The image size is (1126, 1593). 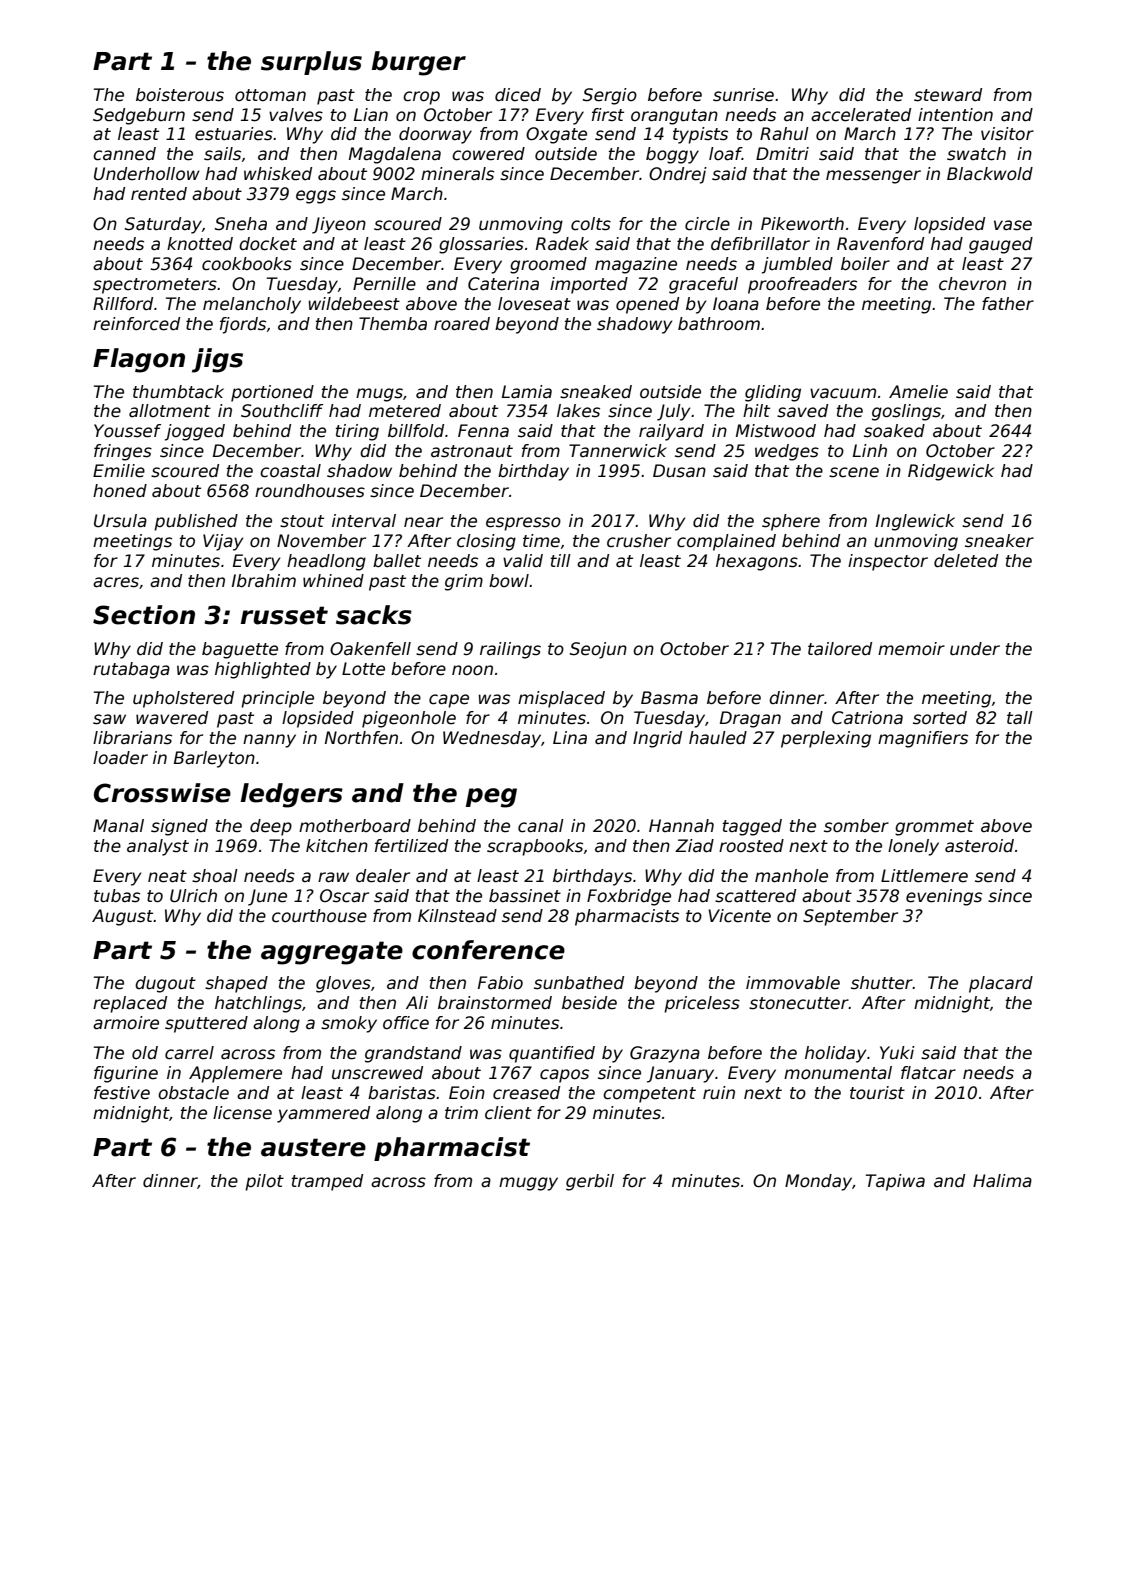 What do you see at coordinates (948, 95) in the page?
I see `steward` at bounding box center [948, 95].
